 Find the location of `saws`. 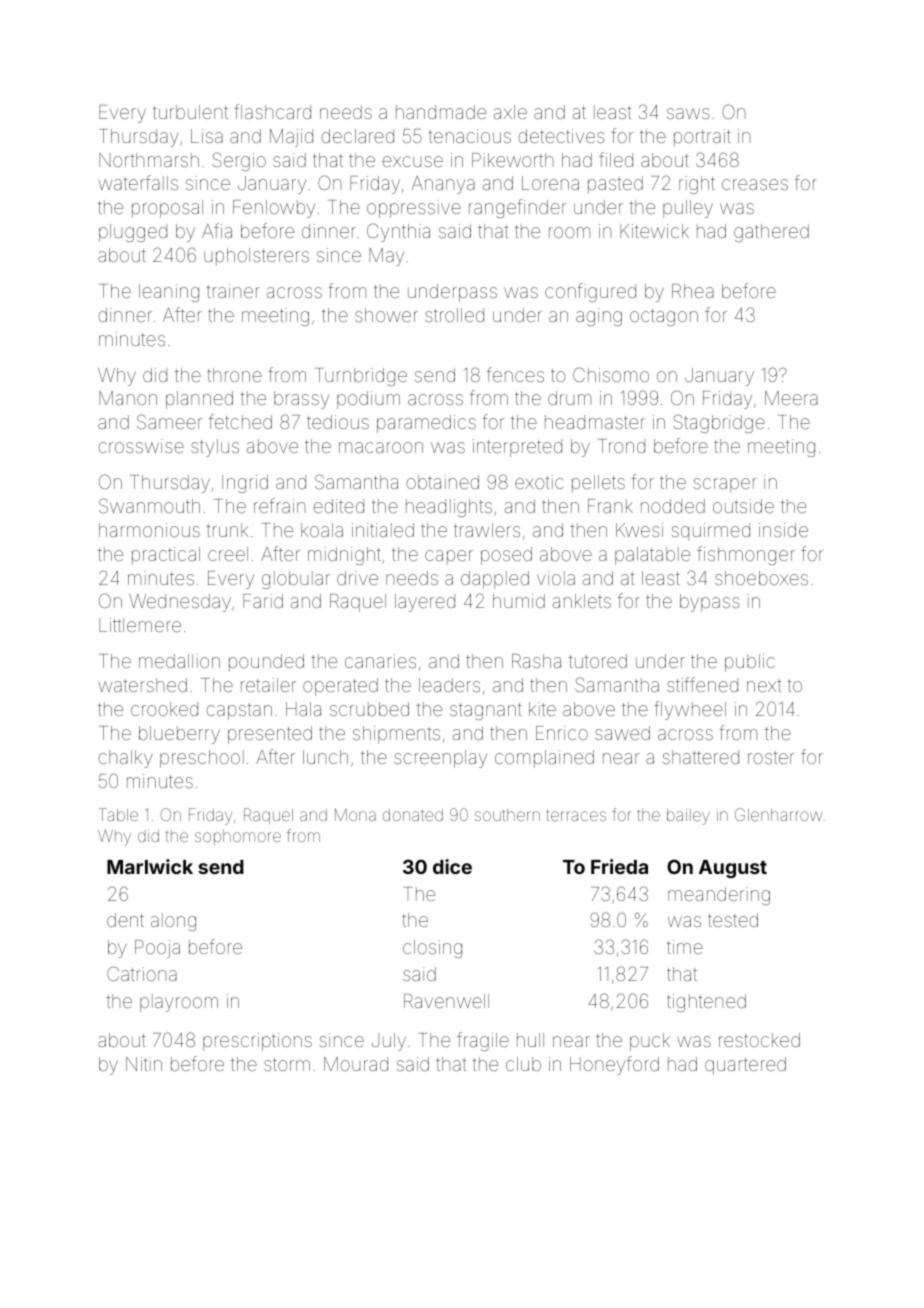

saws is located at coordinates (688, 113).
